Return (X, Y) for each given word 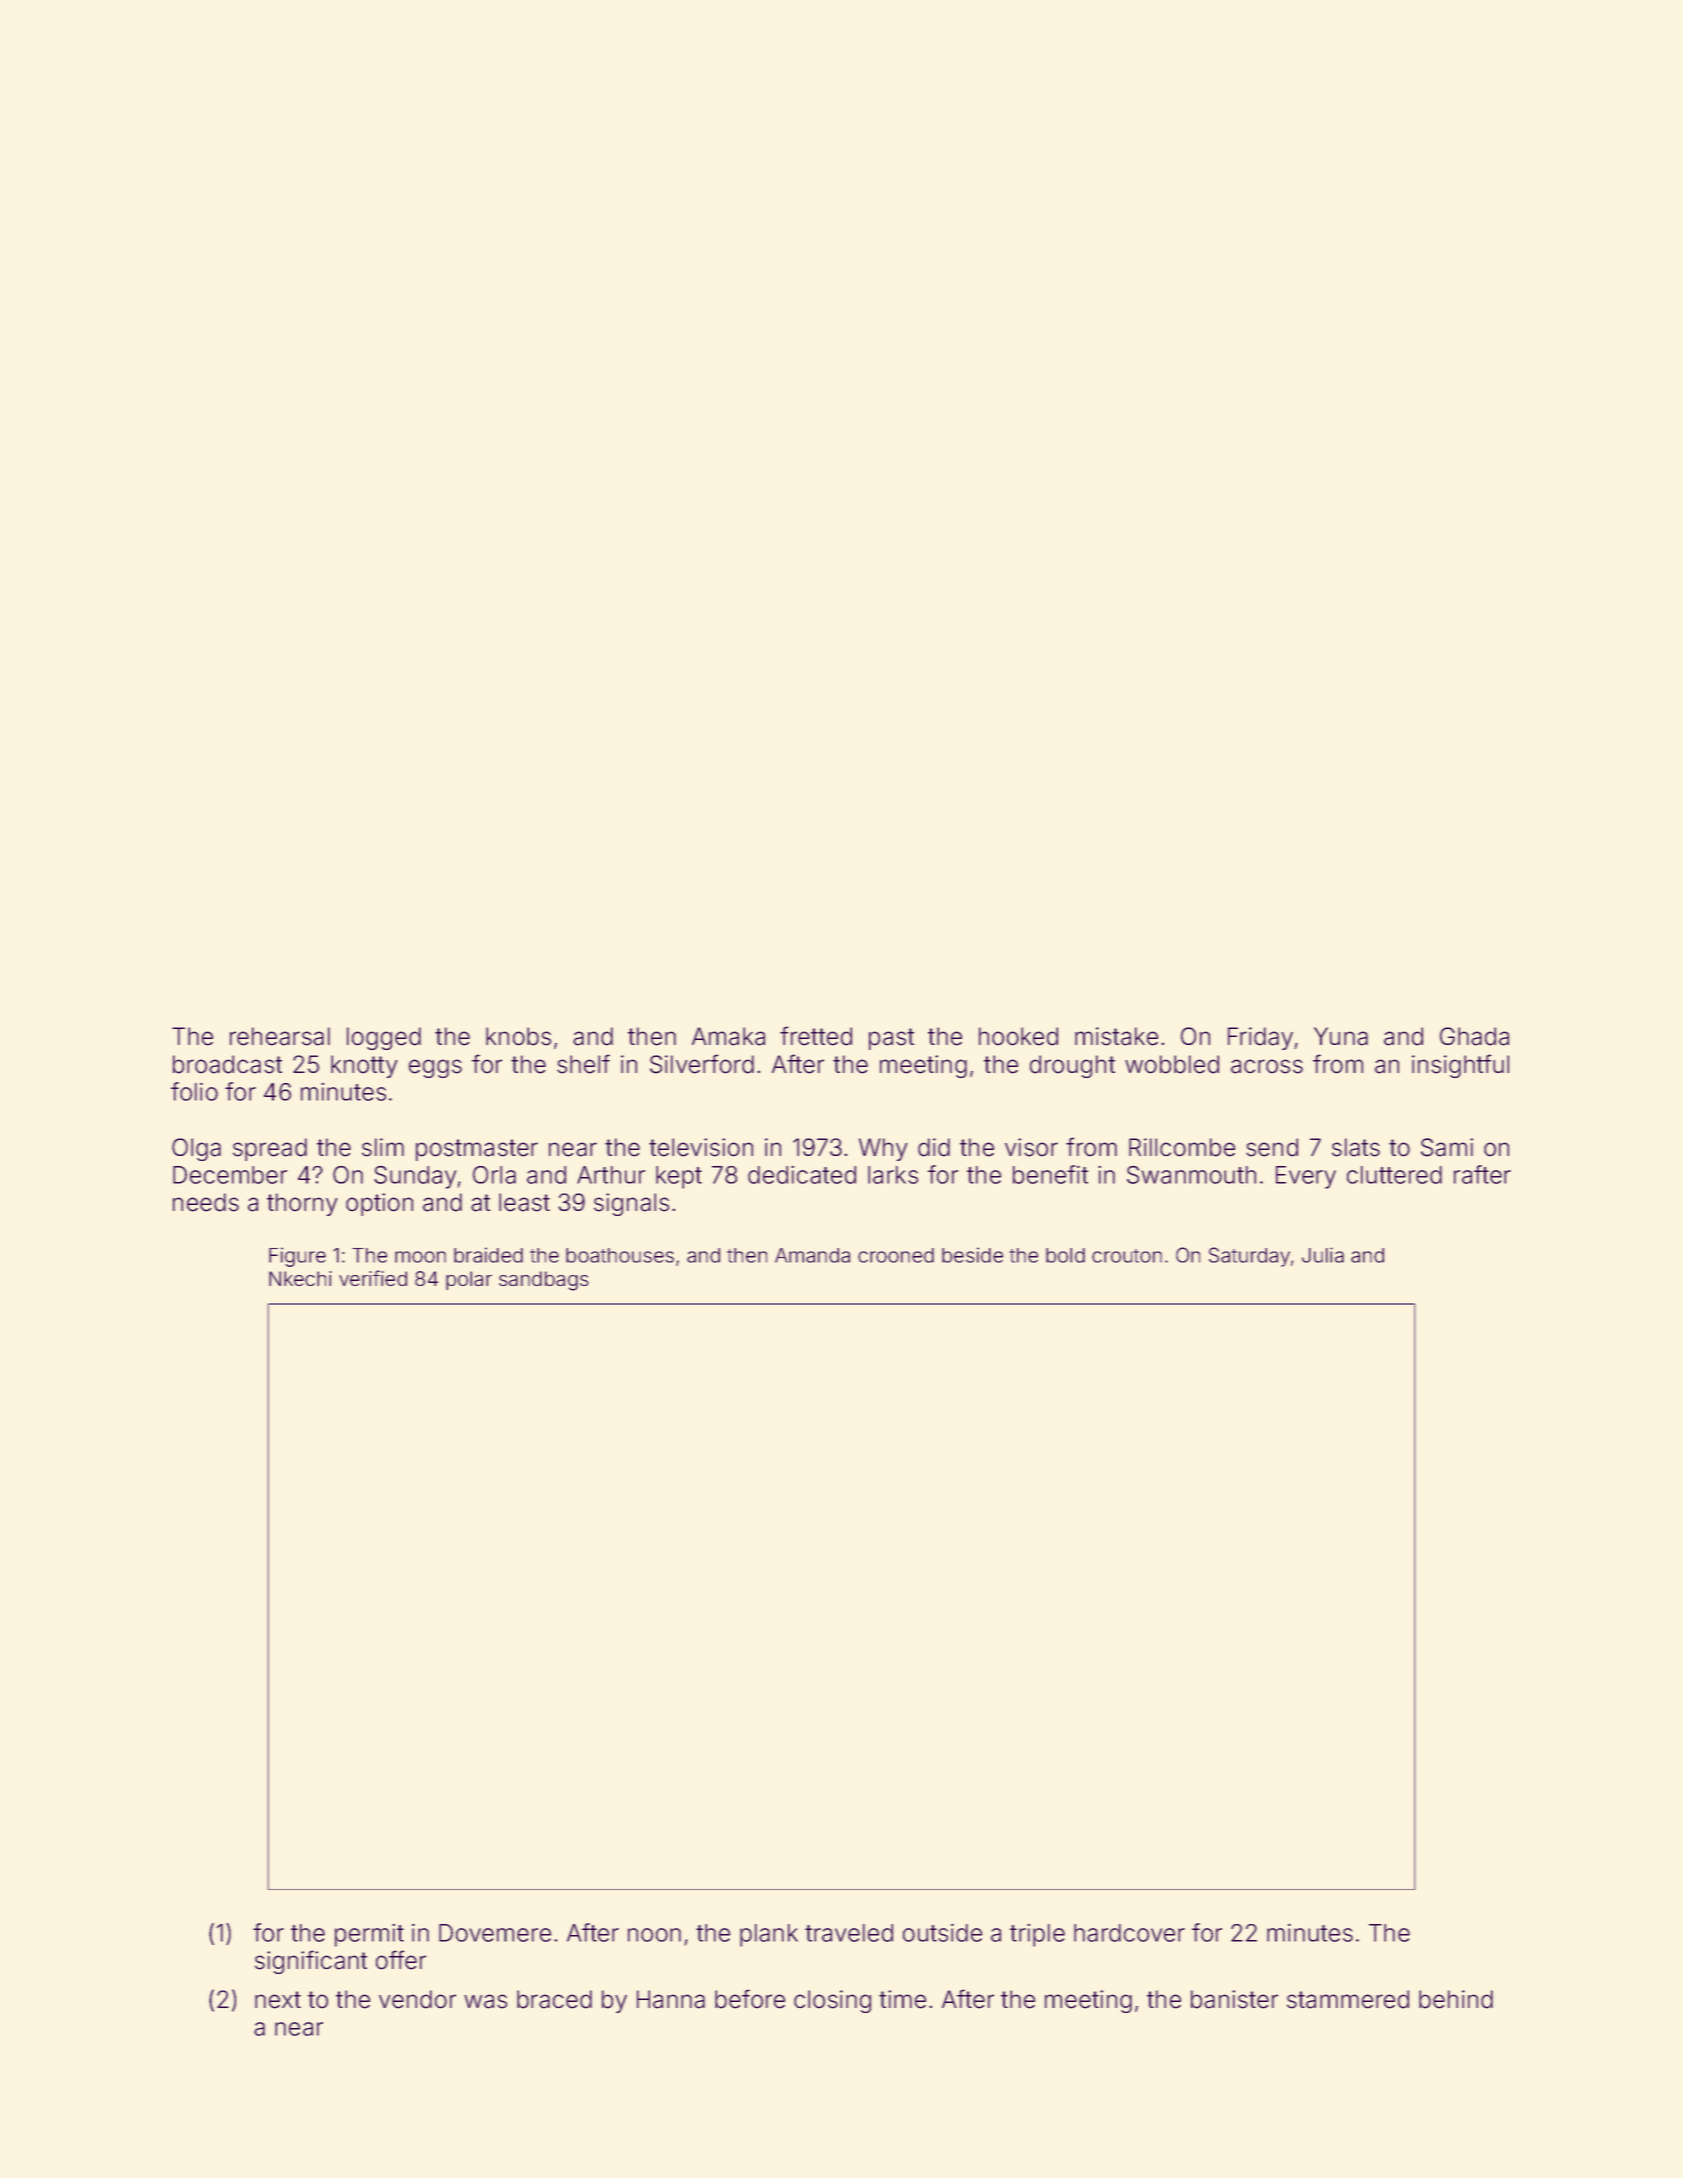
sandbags (544, 1281)
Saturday (1249, 1257)
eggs (435, 1068)
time (902, 1999)
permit (369, 1935)
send (1272, 1147)
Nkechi (300, 1278)
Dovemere (495, 1933)
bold (1065, 1255)
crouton (1127, 1256)
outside (942, 1932)
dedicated (802, 1175)
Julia (1323, 1255)
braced (554, 1999)
